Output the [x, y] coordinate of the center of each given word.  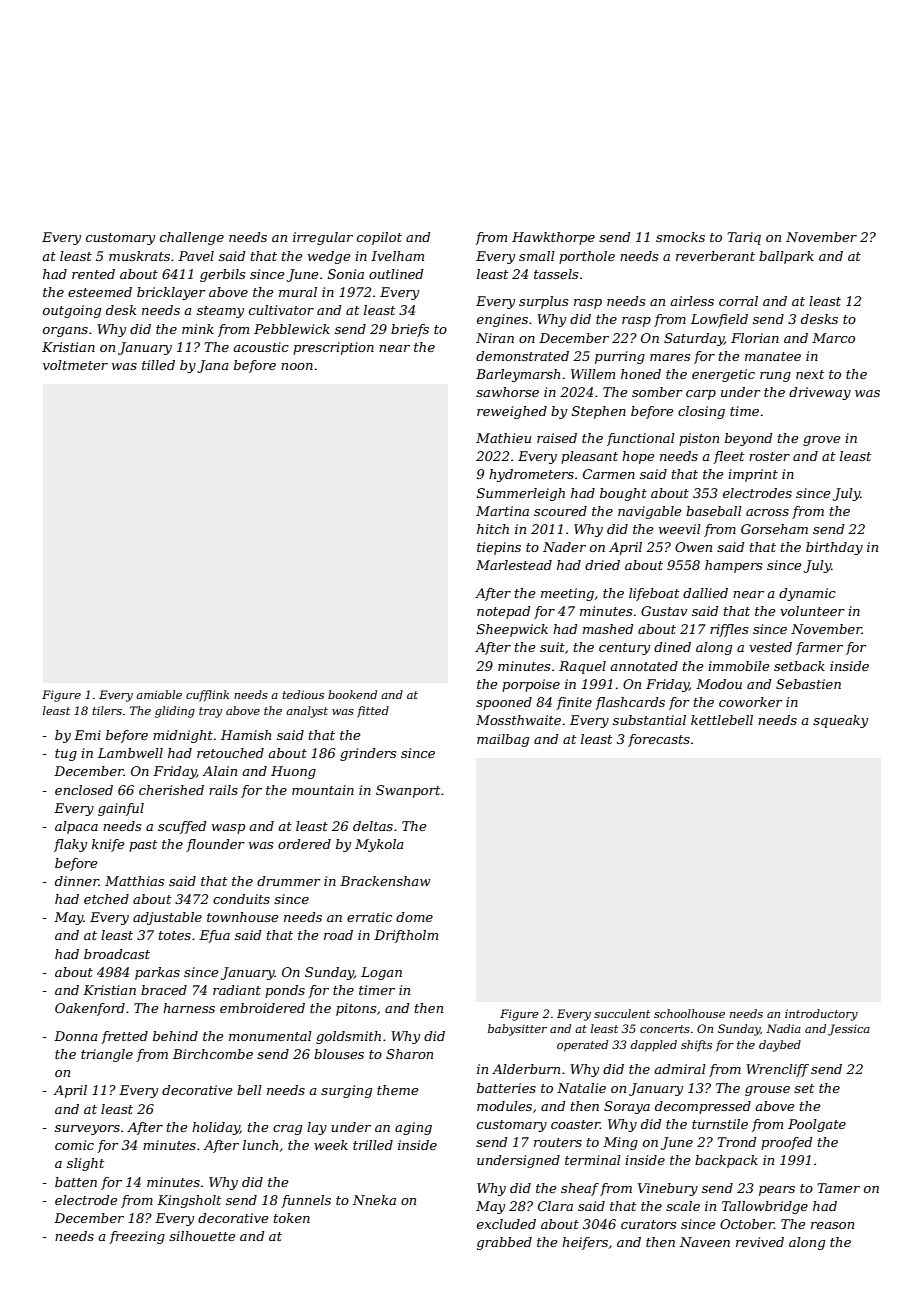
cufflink [207, 696]
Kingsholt [189, 1201]
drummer [289, 881]
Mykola [379, 845]
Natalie [581, 1088]
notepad [504, 612]
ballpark [786, 257]
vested [770, 647]
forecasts [659, 740]
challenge [192, 238]
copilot [379, 238]
